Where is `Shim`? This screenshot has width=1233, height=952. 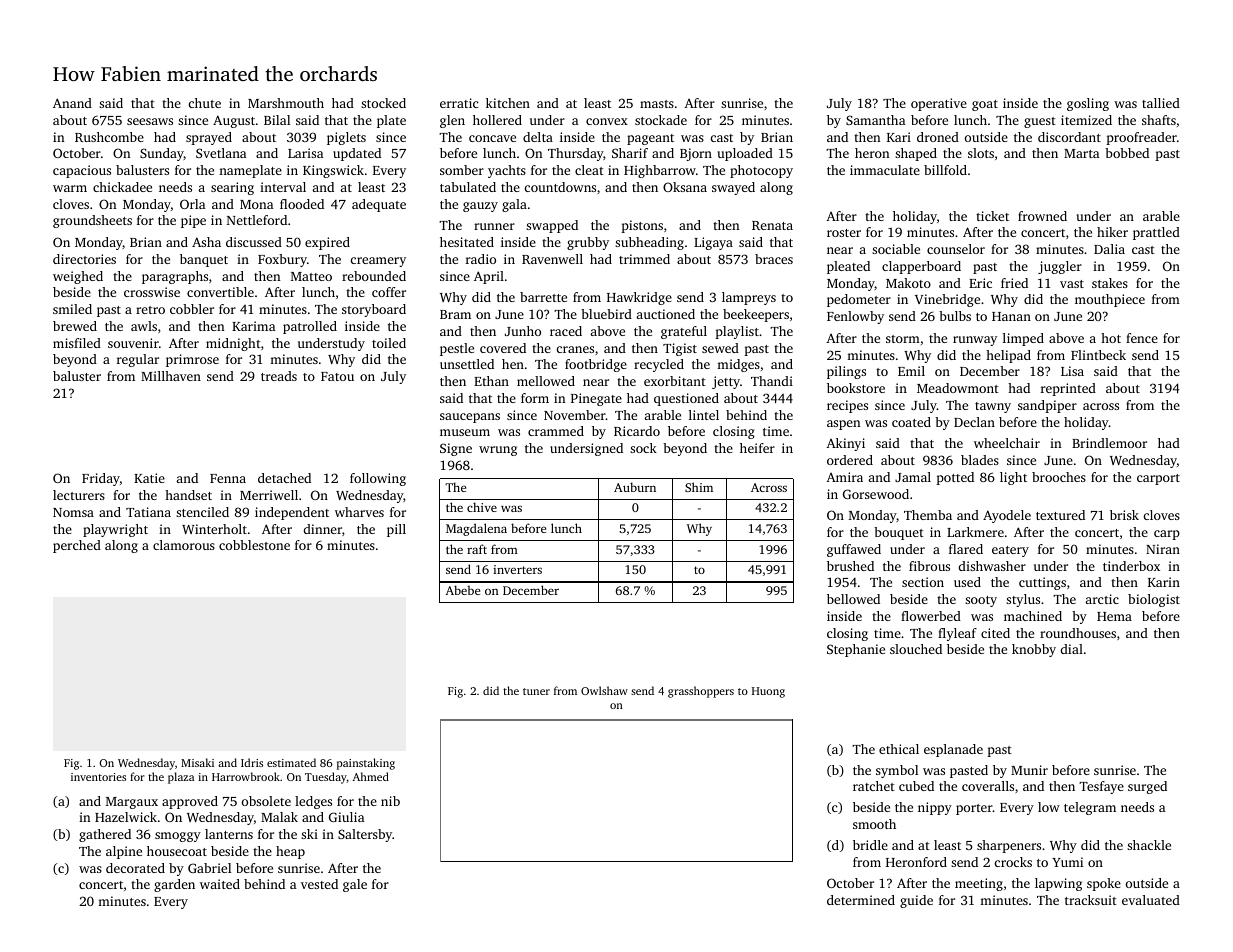
Shim is located at coordinates (699, 487).
